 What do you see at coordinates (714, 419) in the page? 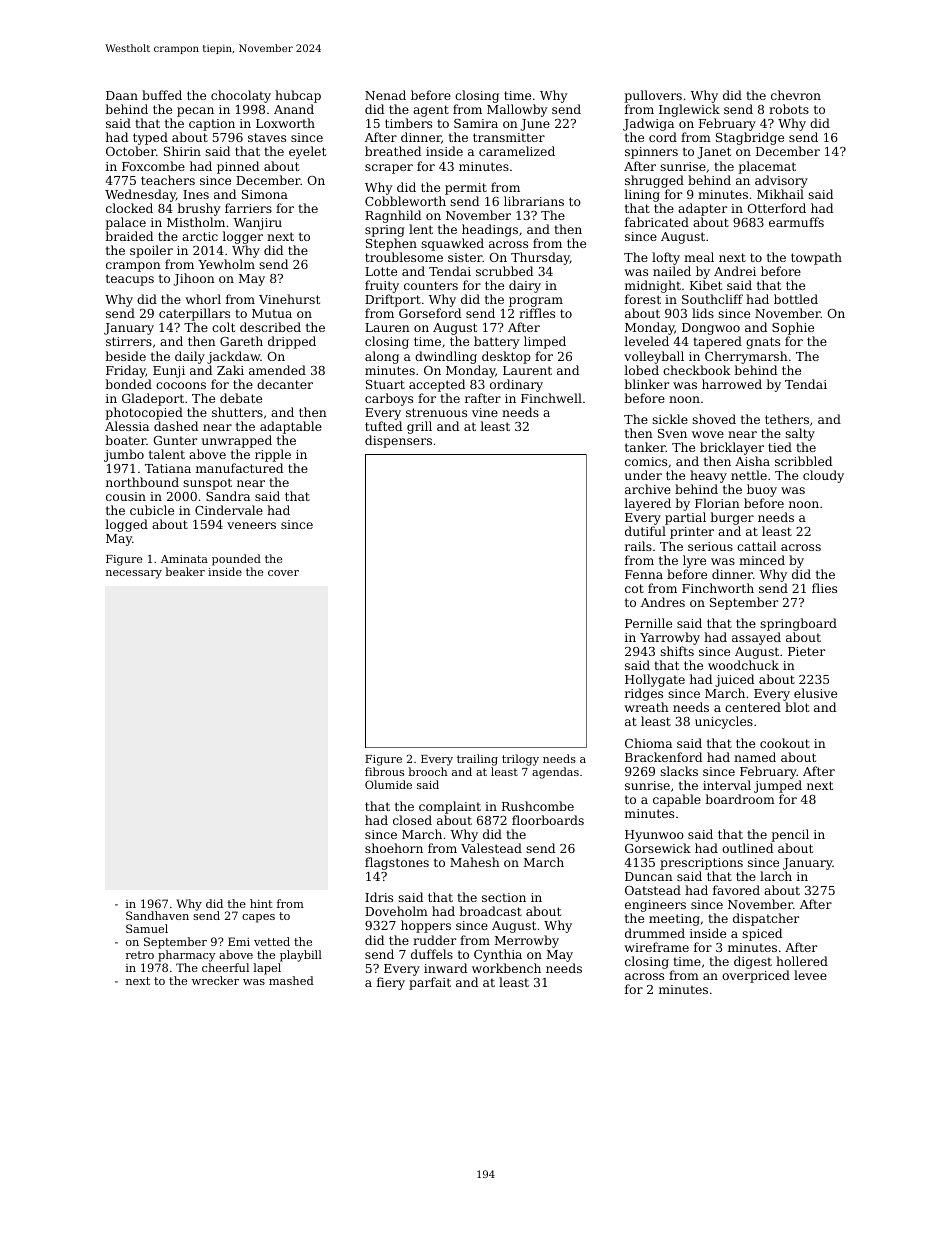
I see `shoved` at bounding box center [714, 419].
